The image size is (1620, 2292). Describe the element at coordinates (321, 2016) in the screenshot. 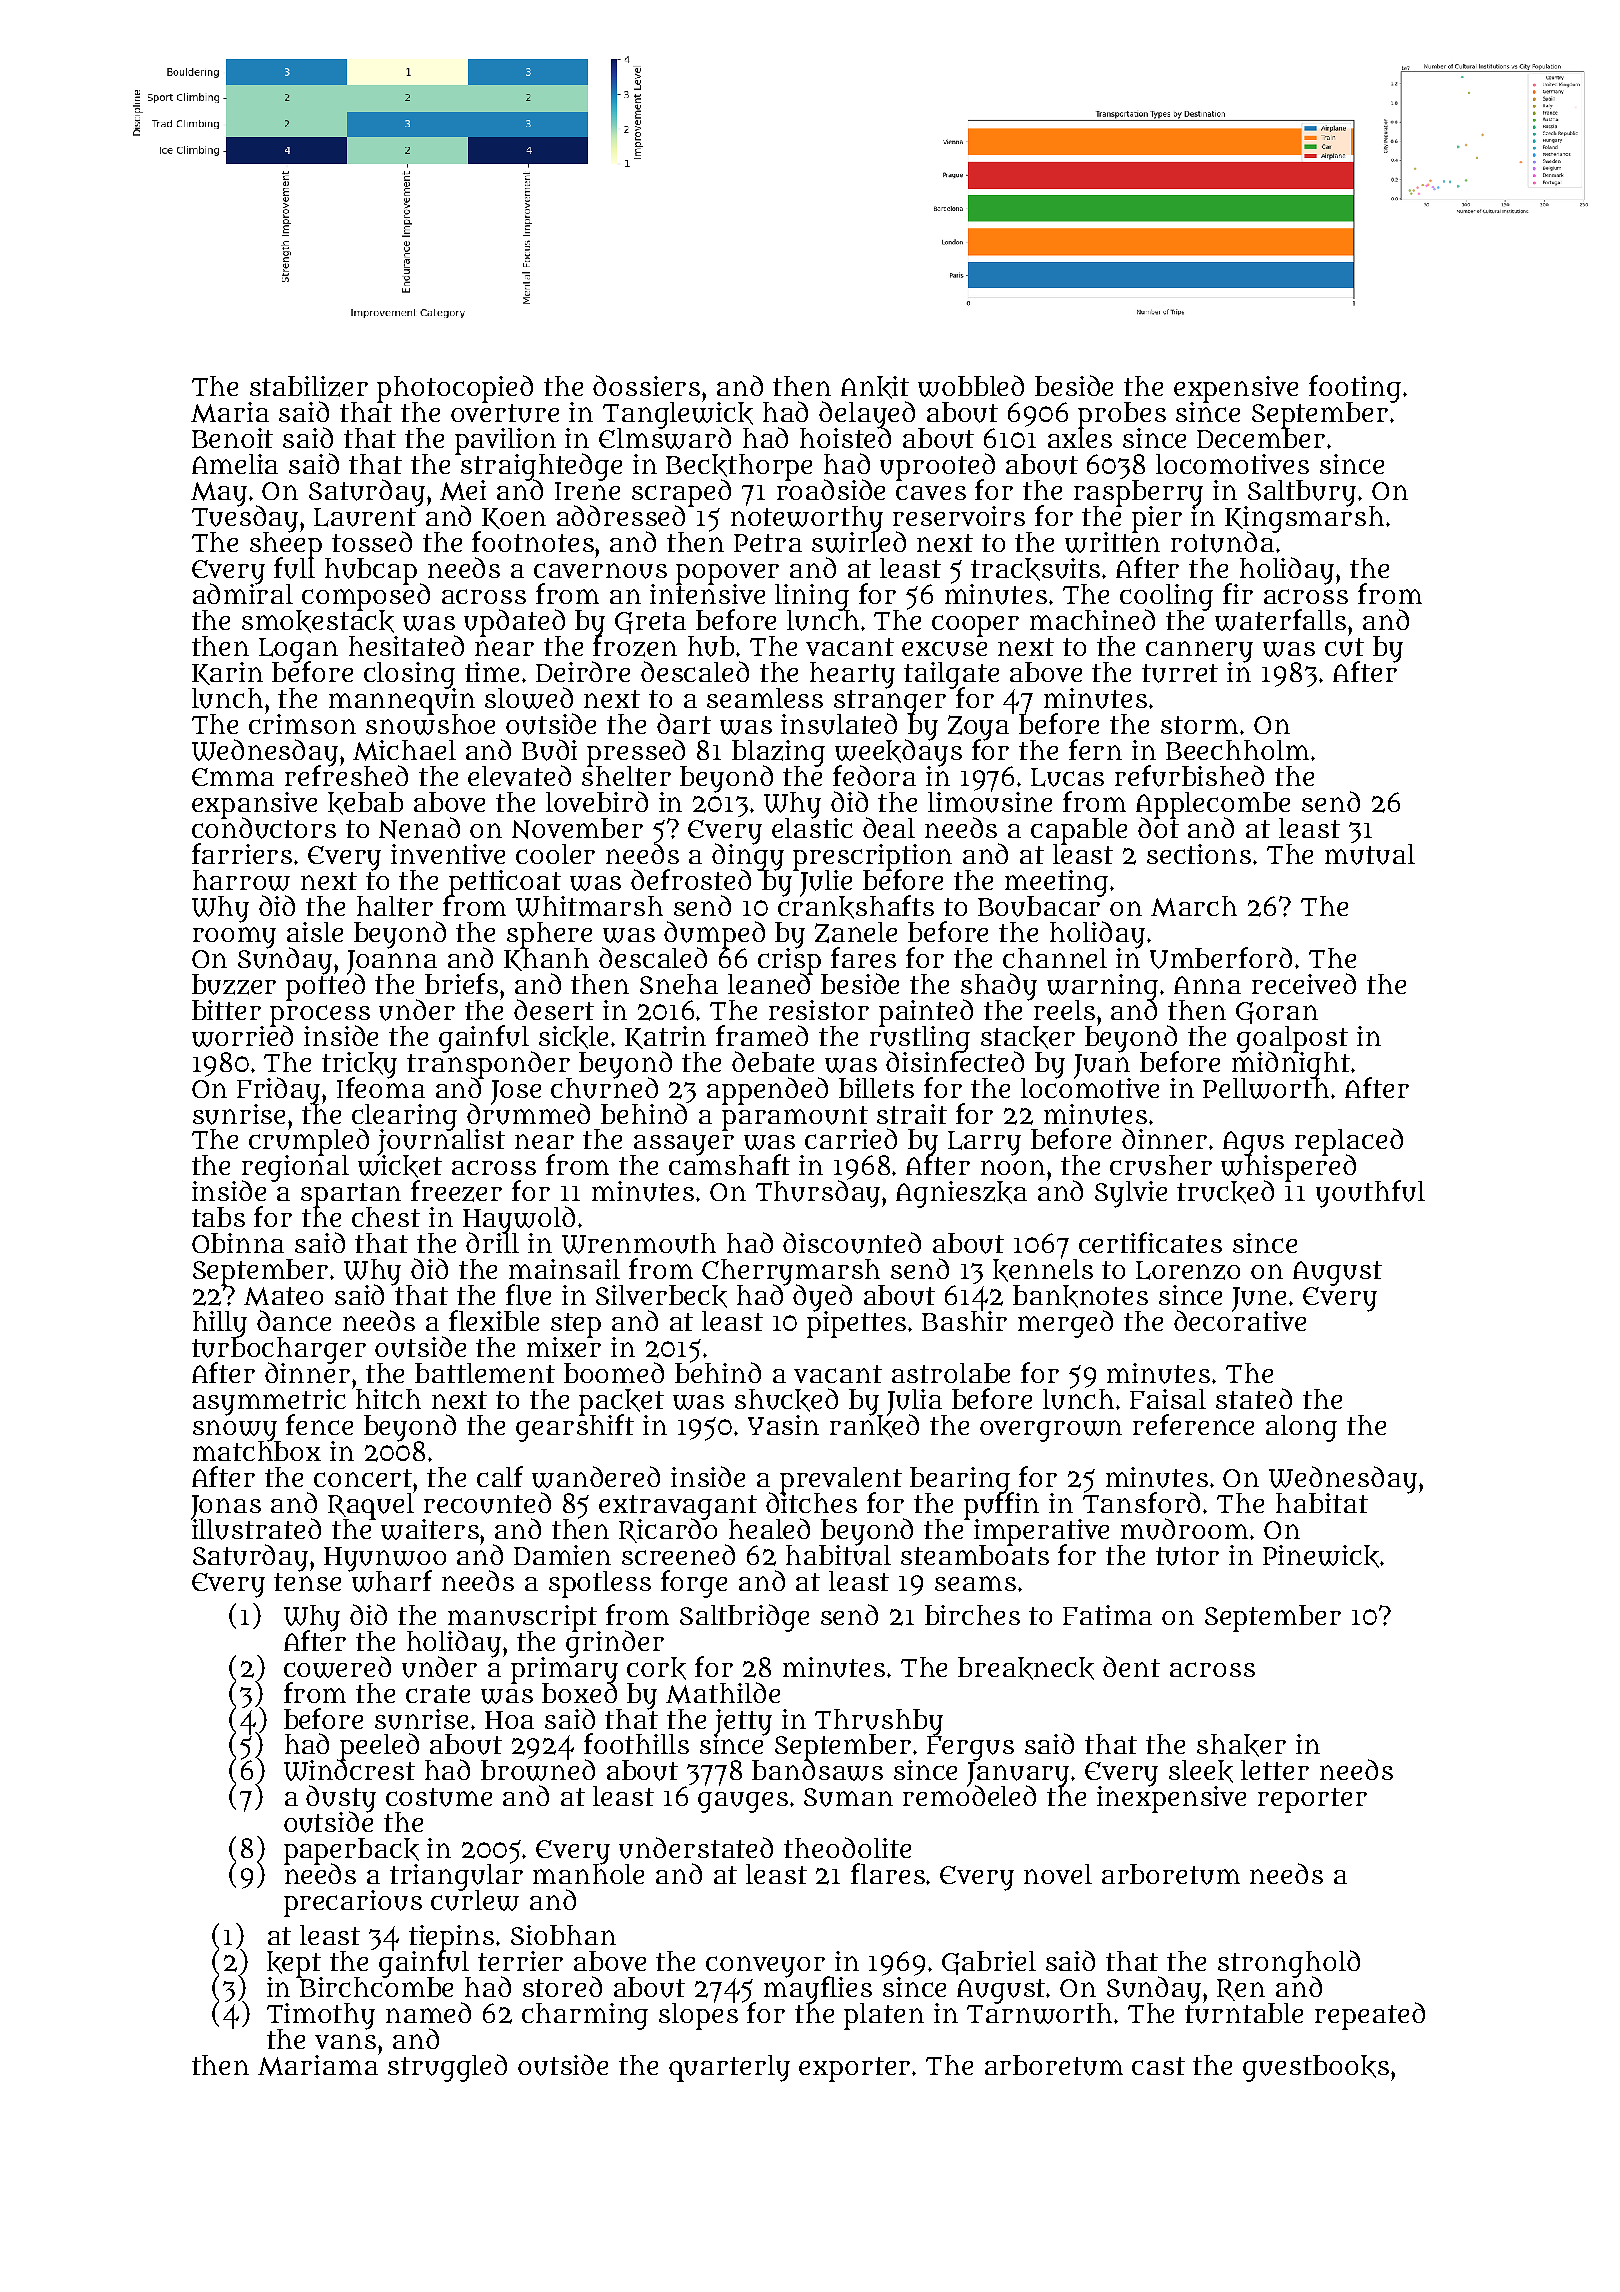

I see `Timothy` at that location.
